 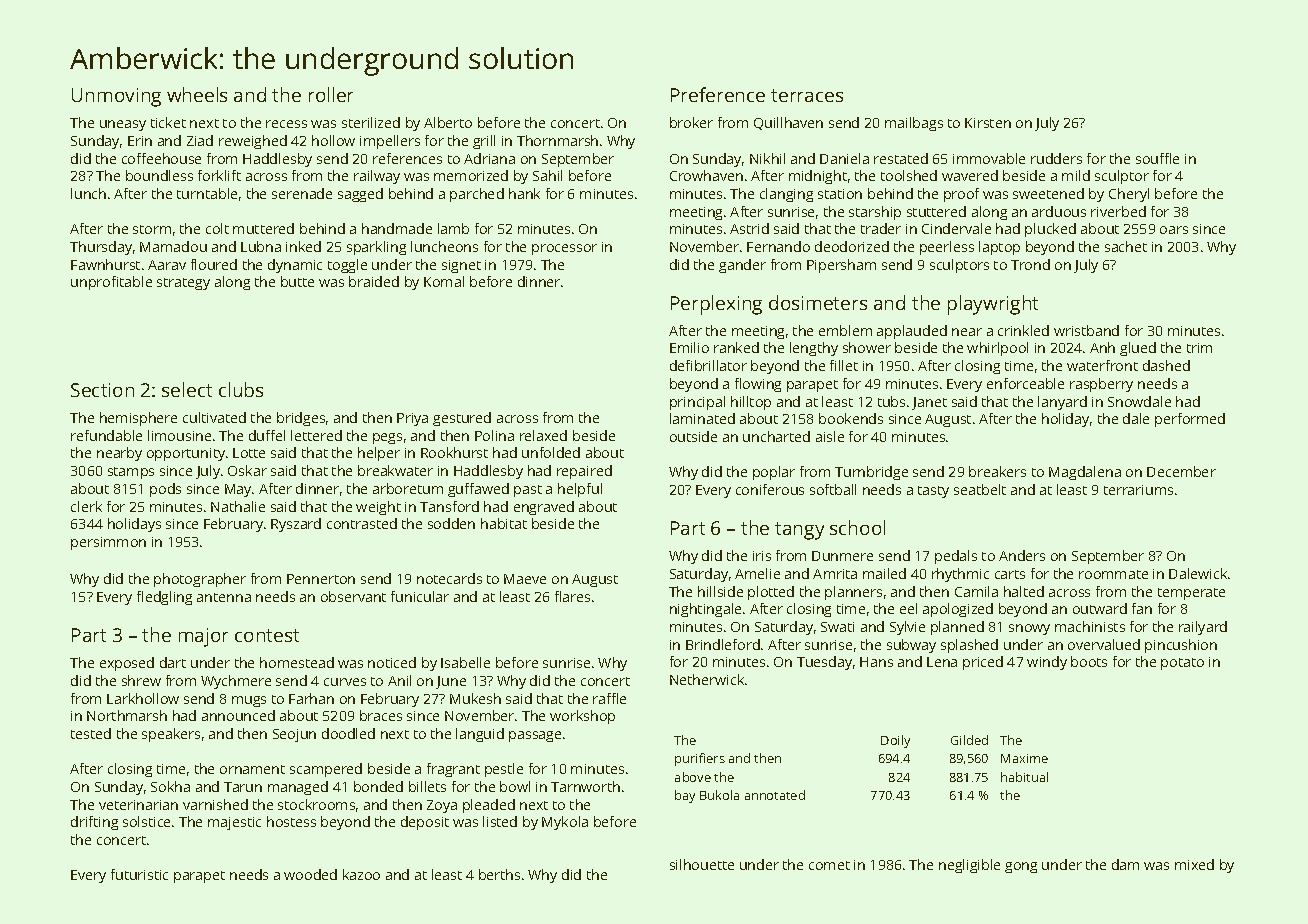 I want to click on aisle, so click(x=830, y=436).
